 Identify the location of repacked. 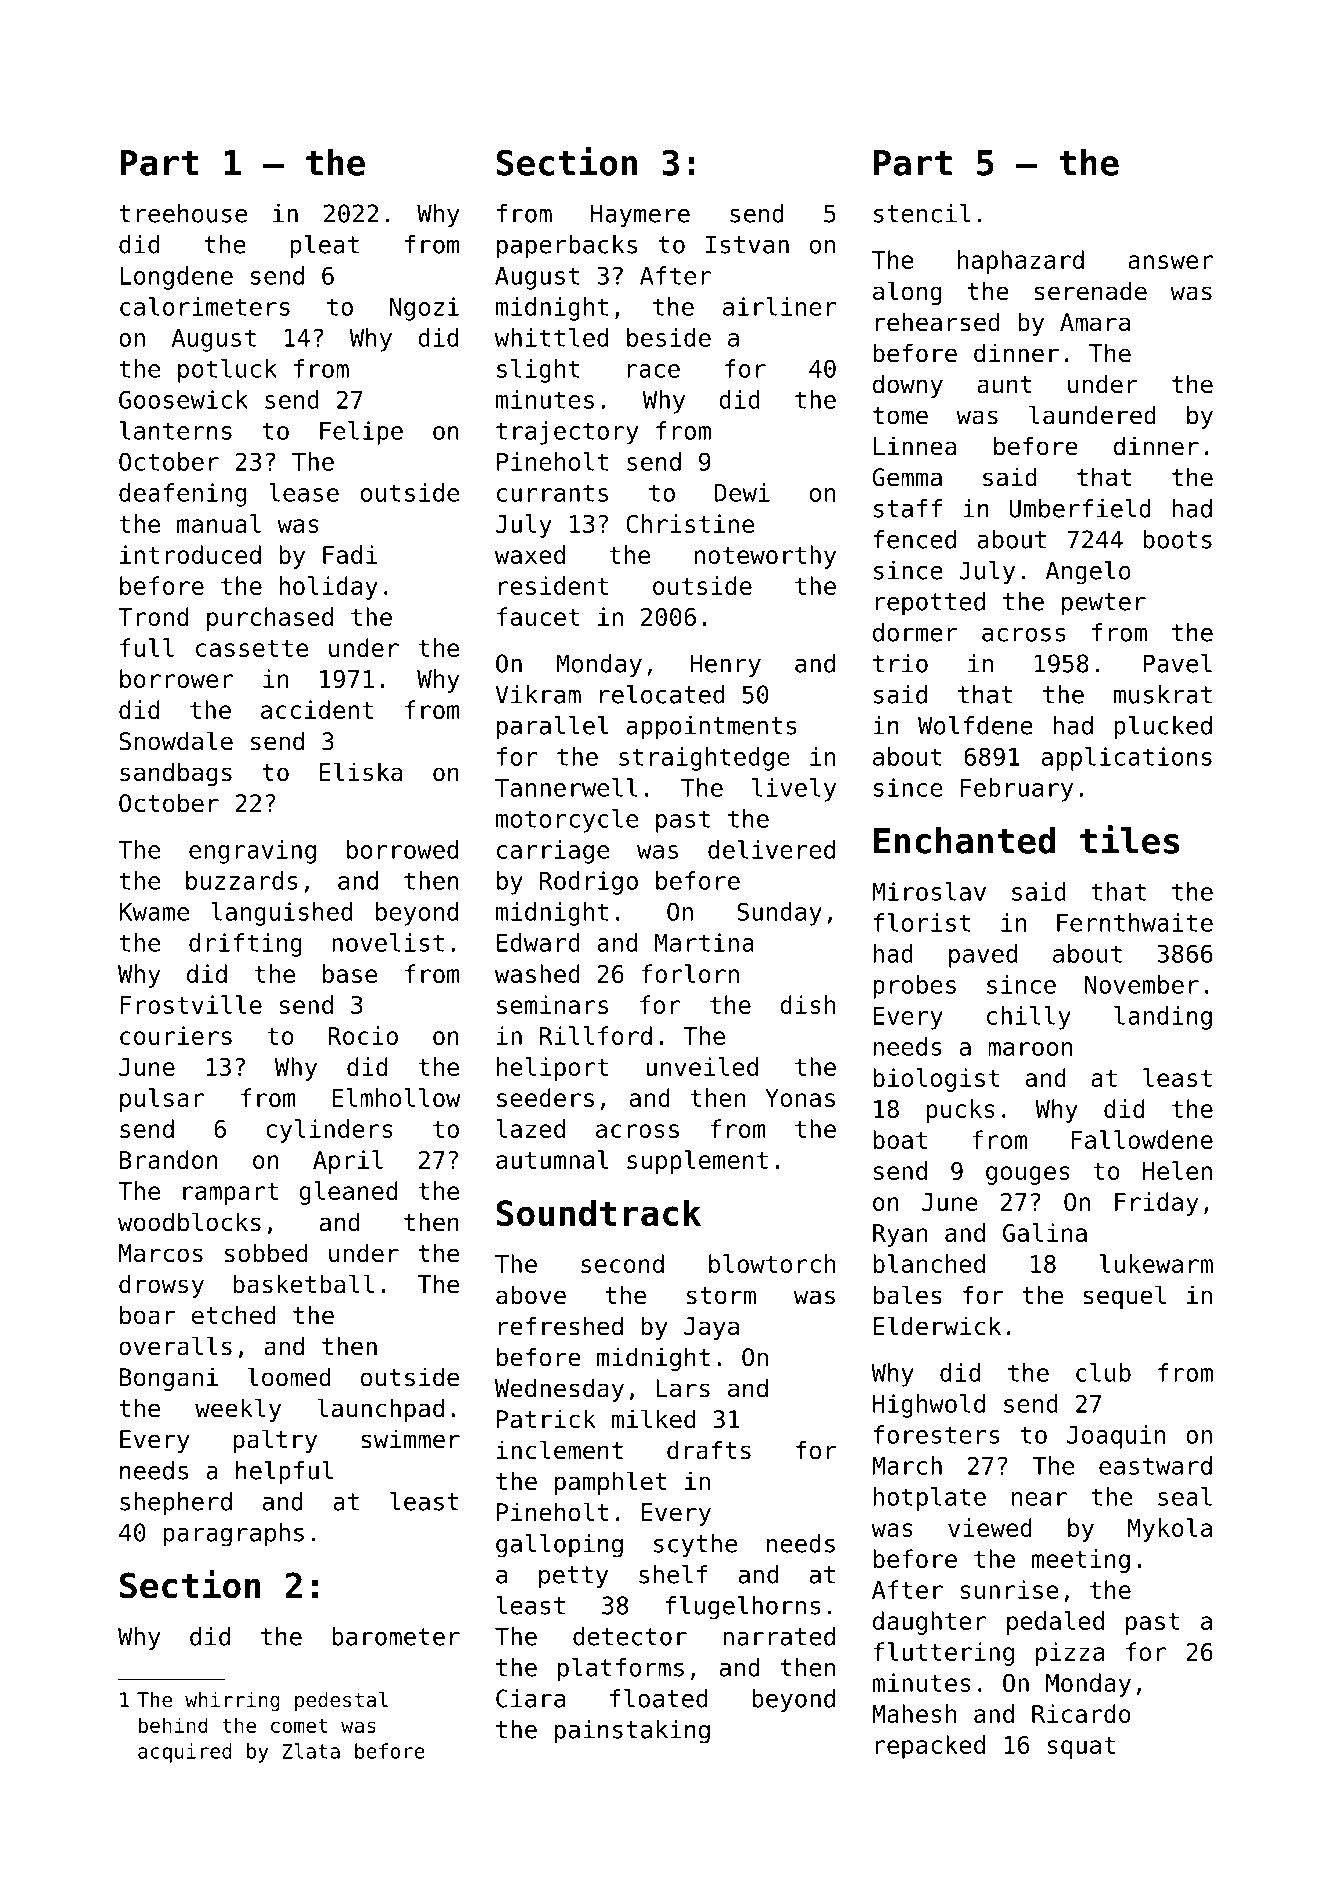
(930, 1747).
